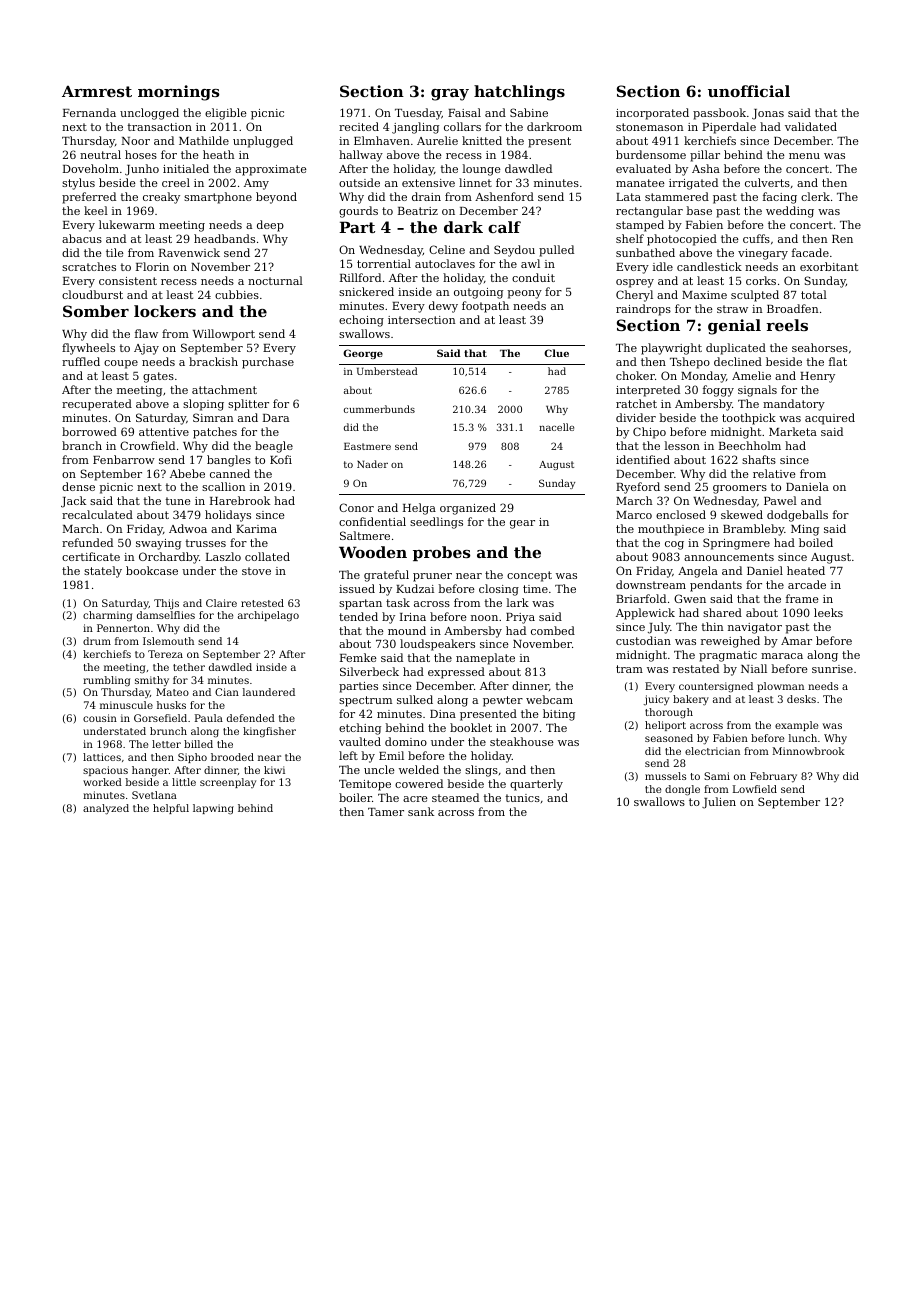 The image size is (924, 1308). Describe the element at coordinates (223, 556) in the page. I see `Laszlo` at that location.
